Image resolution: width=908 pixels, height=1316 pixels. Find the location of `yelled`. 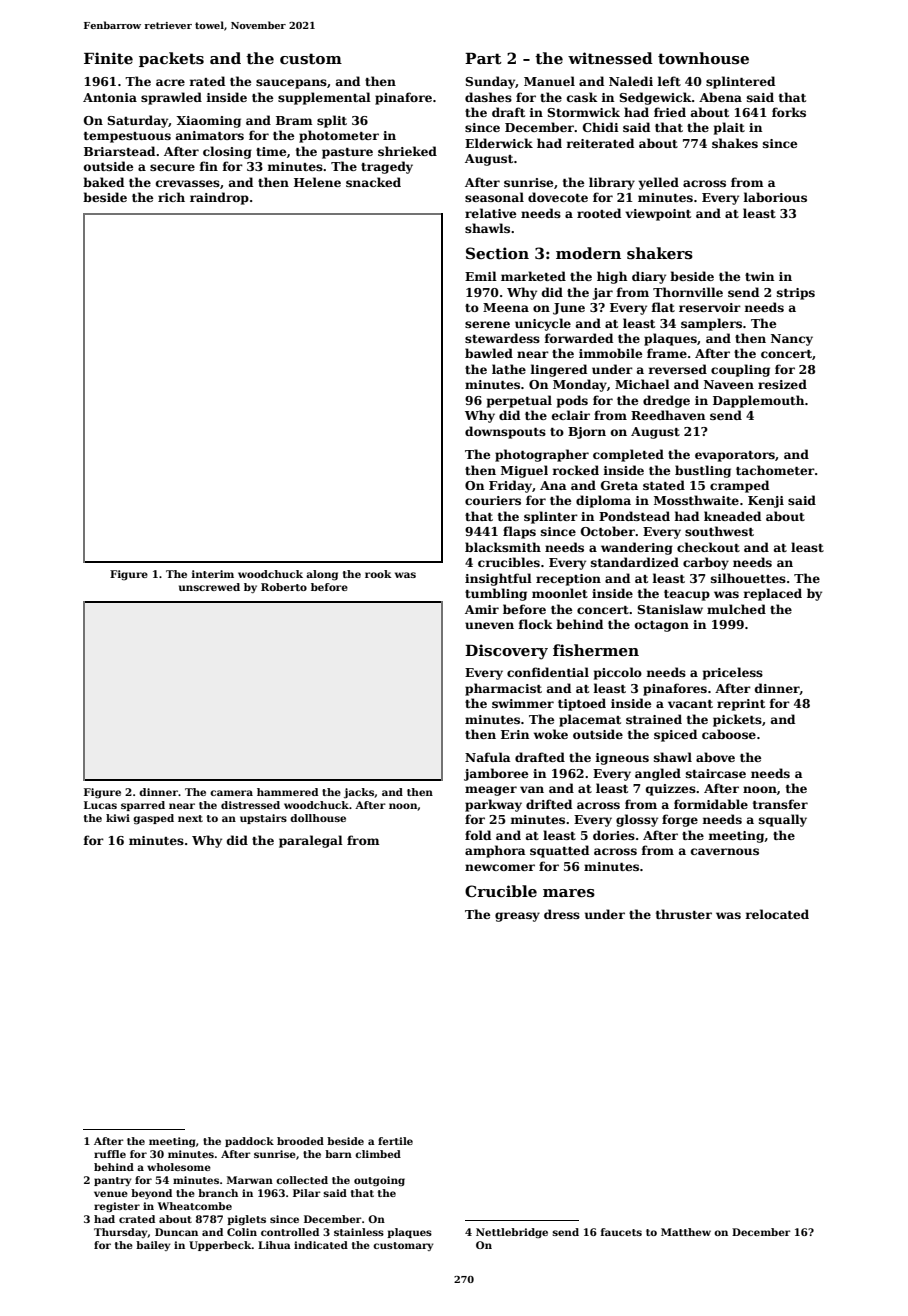

yelled is located at coordinates (658, 183).
